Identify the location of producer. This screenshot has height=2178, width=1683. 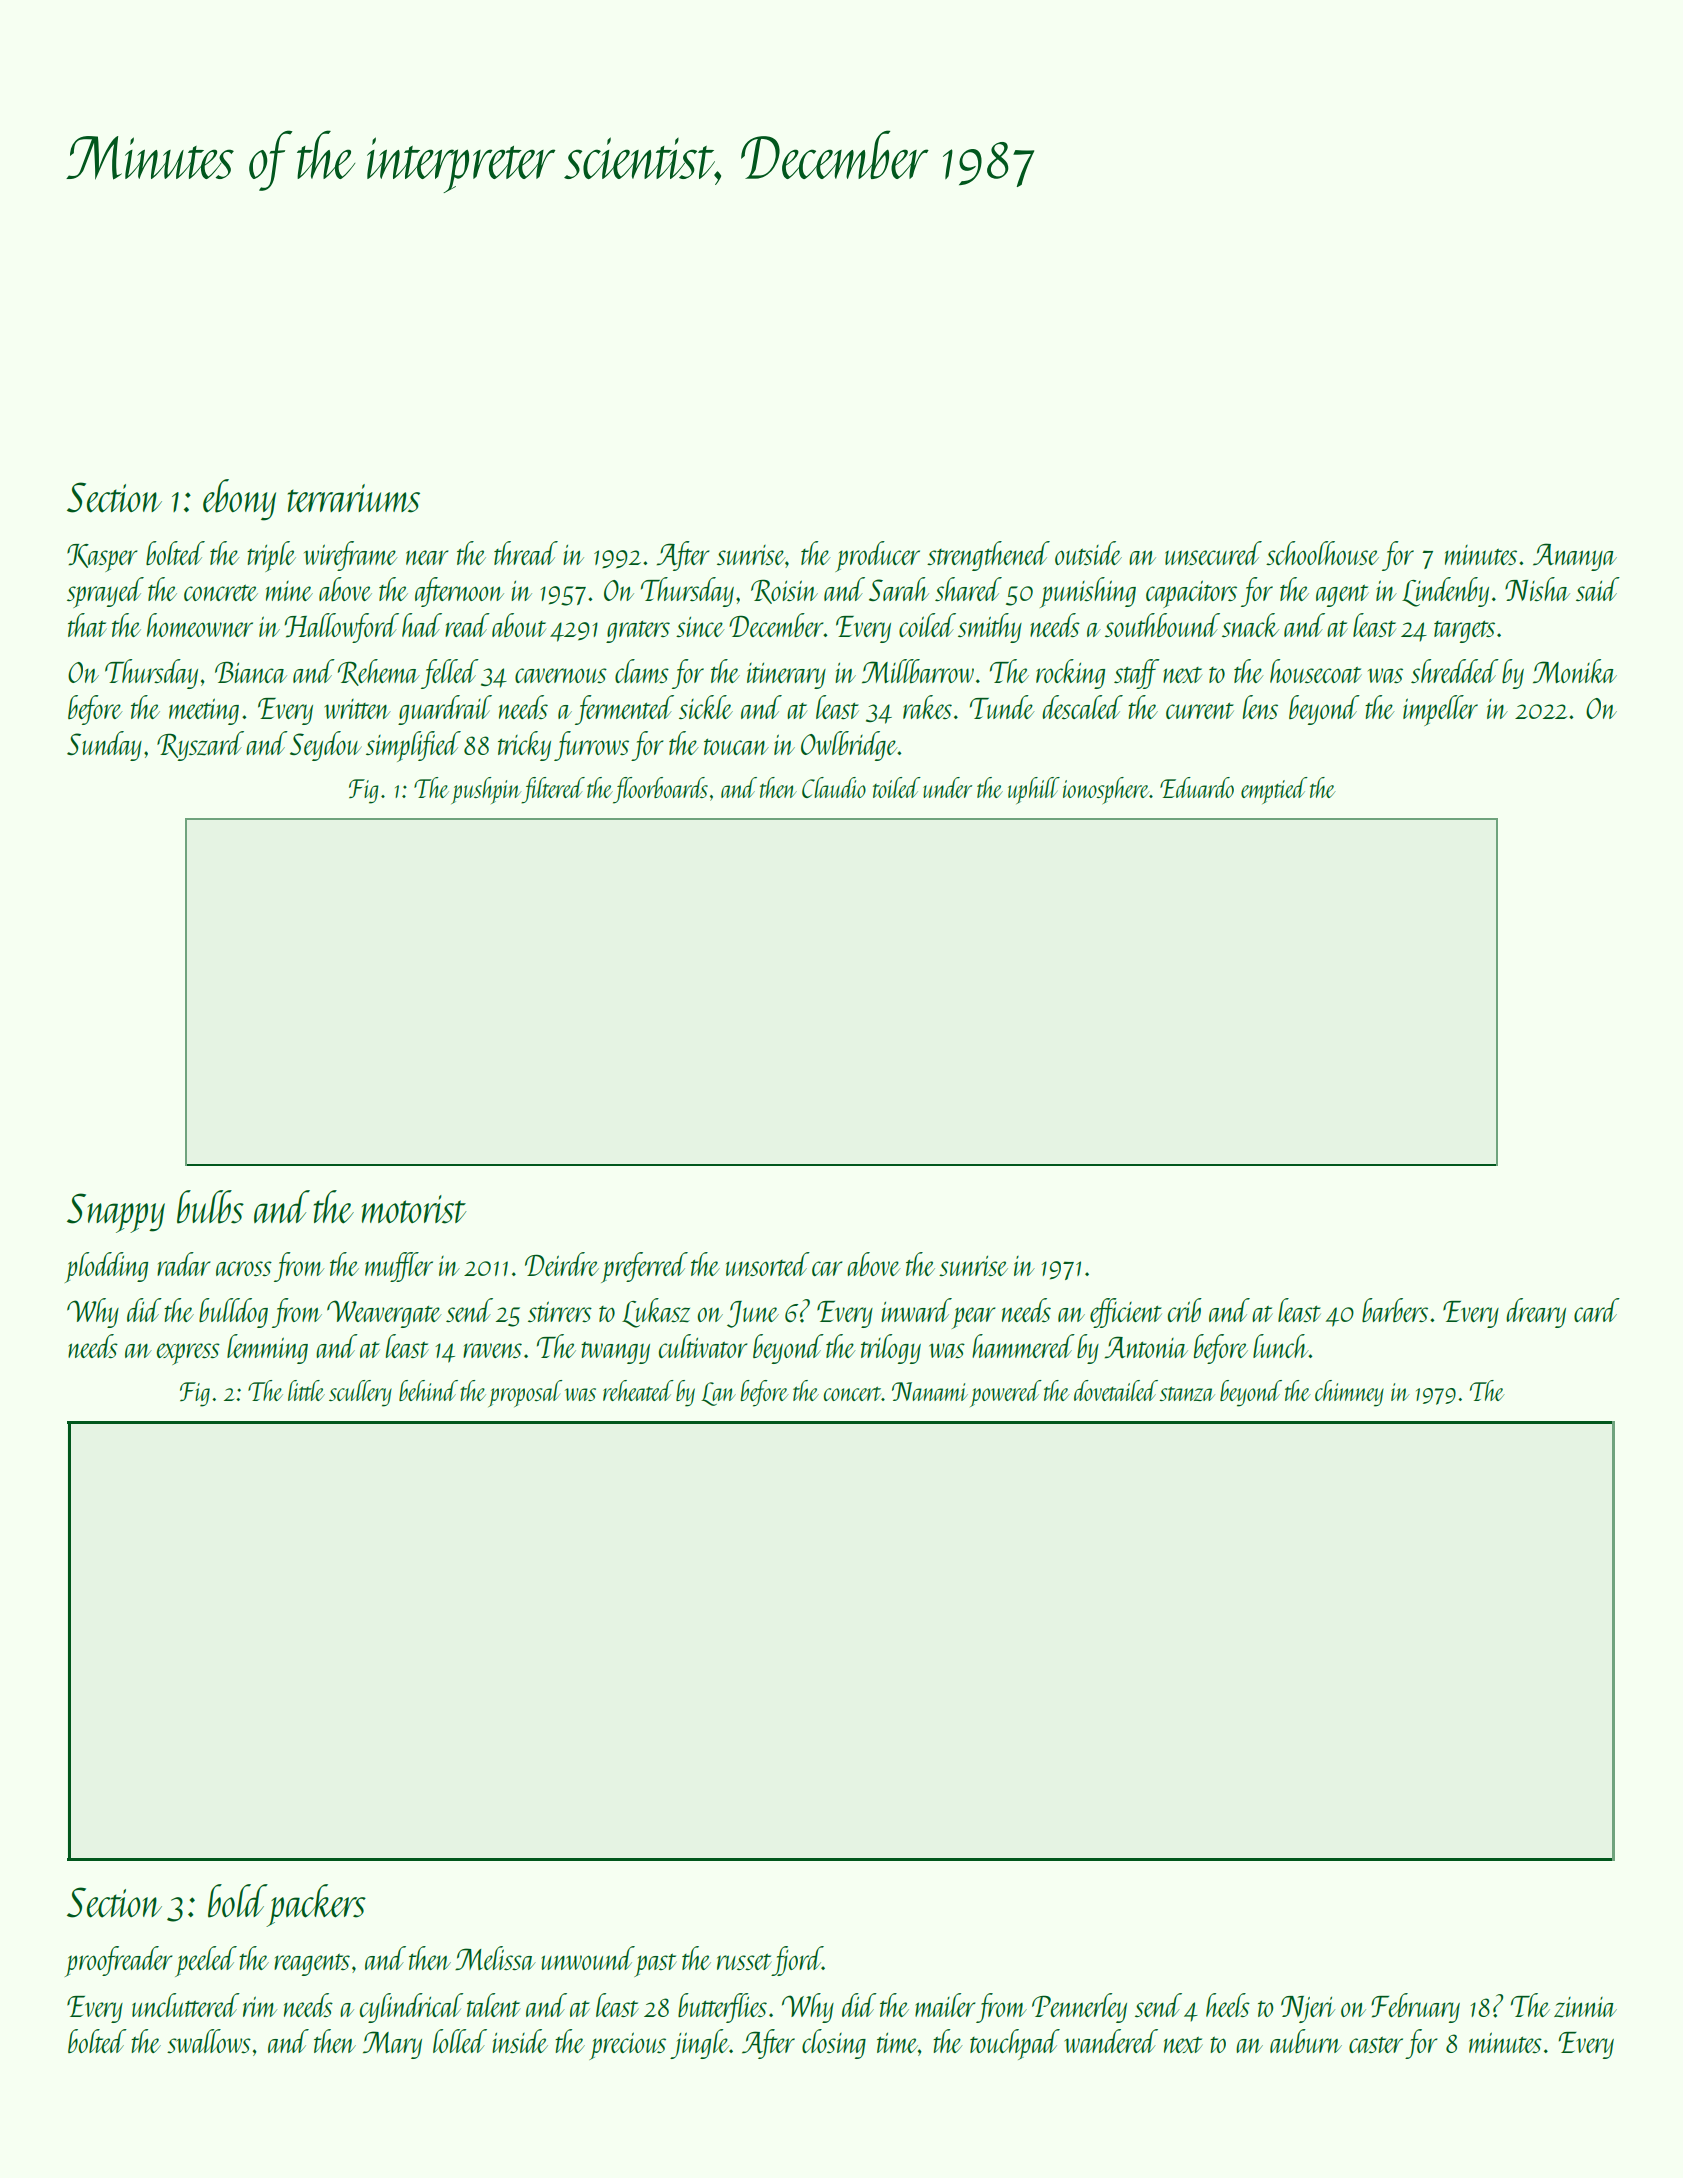
(877, 556).
